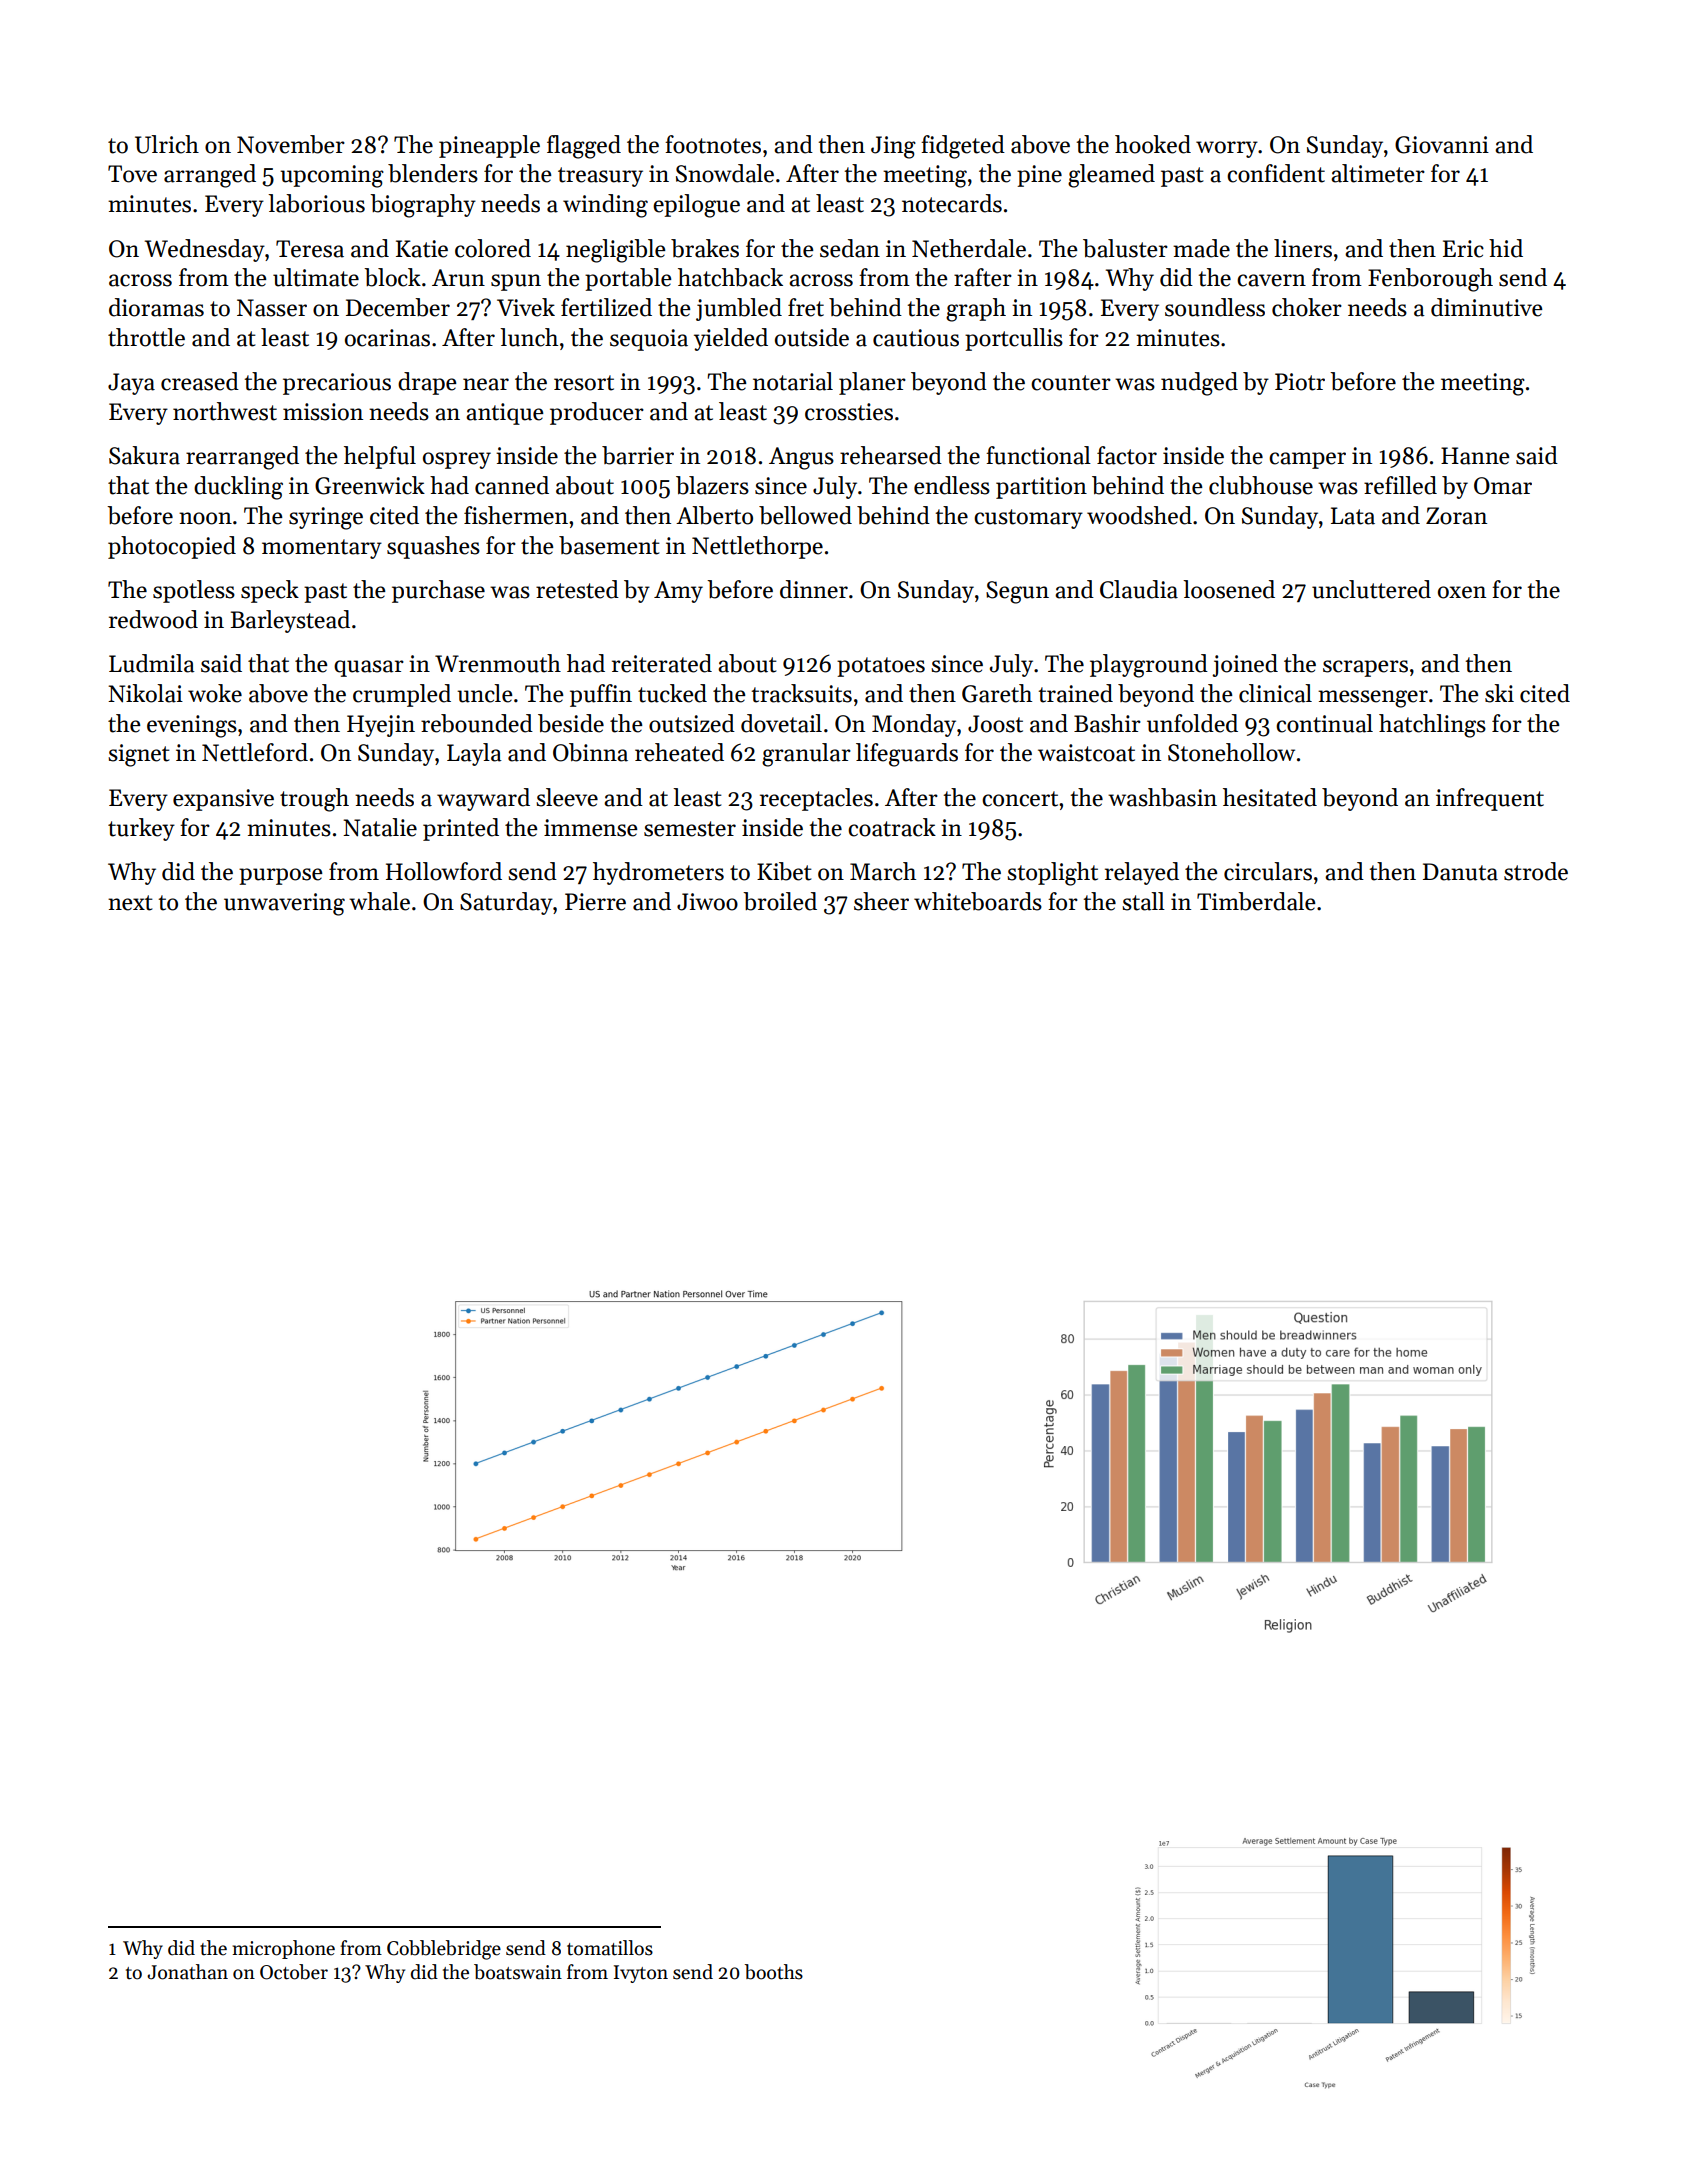 The height and width of the document is (2178, 1683). What do you see at coordinates (1463, 249) in the document?
I see `Eric` at bounding box center [1463, 249].
